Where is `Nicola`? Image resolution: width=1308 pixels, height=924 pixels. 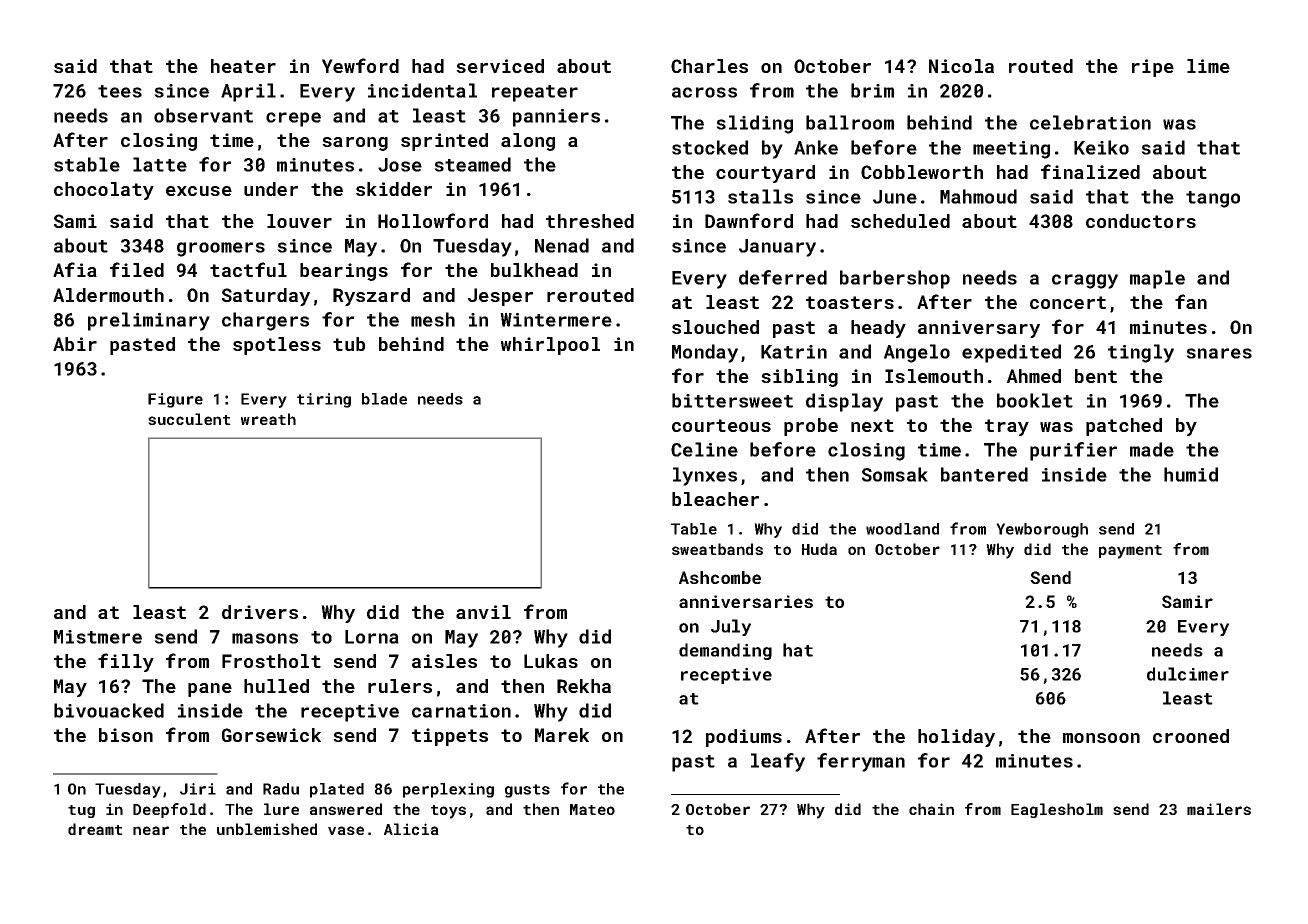
Nicola is located at coordinates (961, 66).
